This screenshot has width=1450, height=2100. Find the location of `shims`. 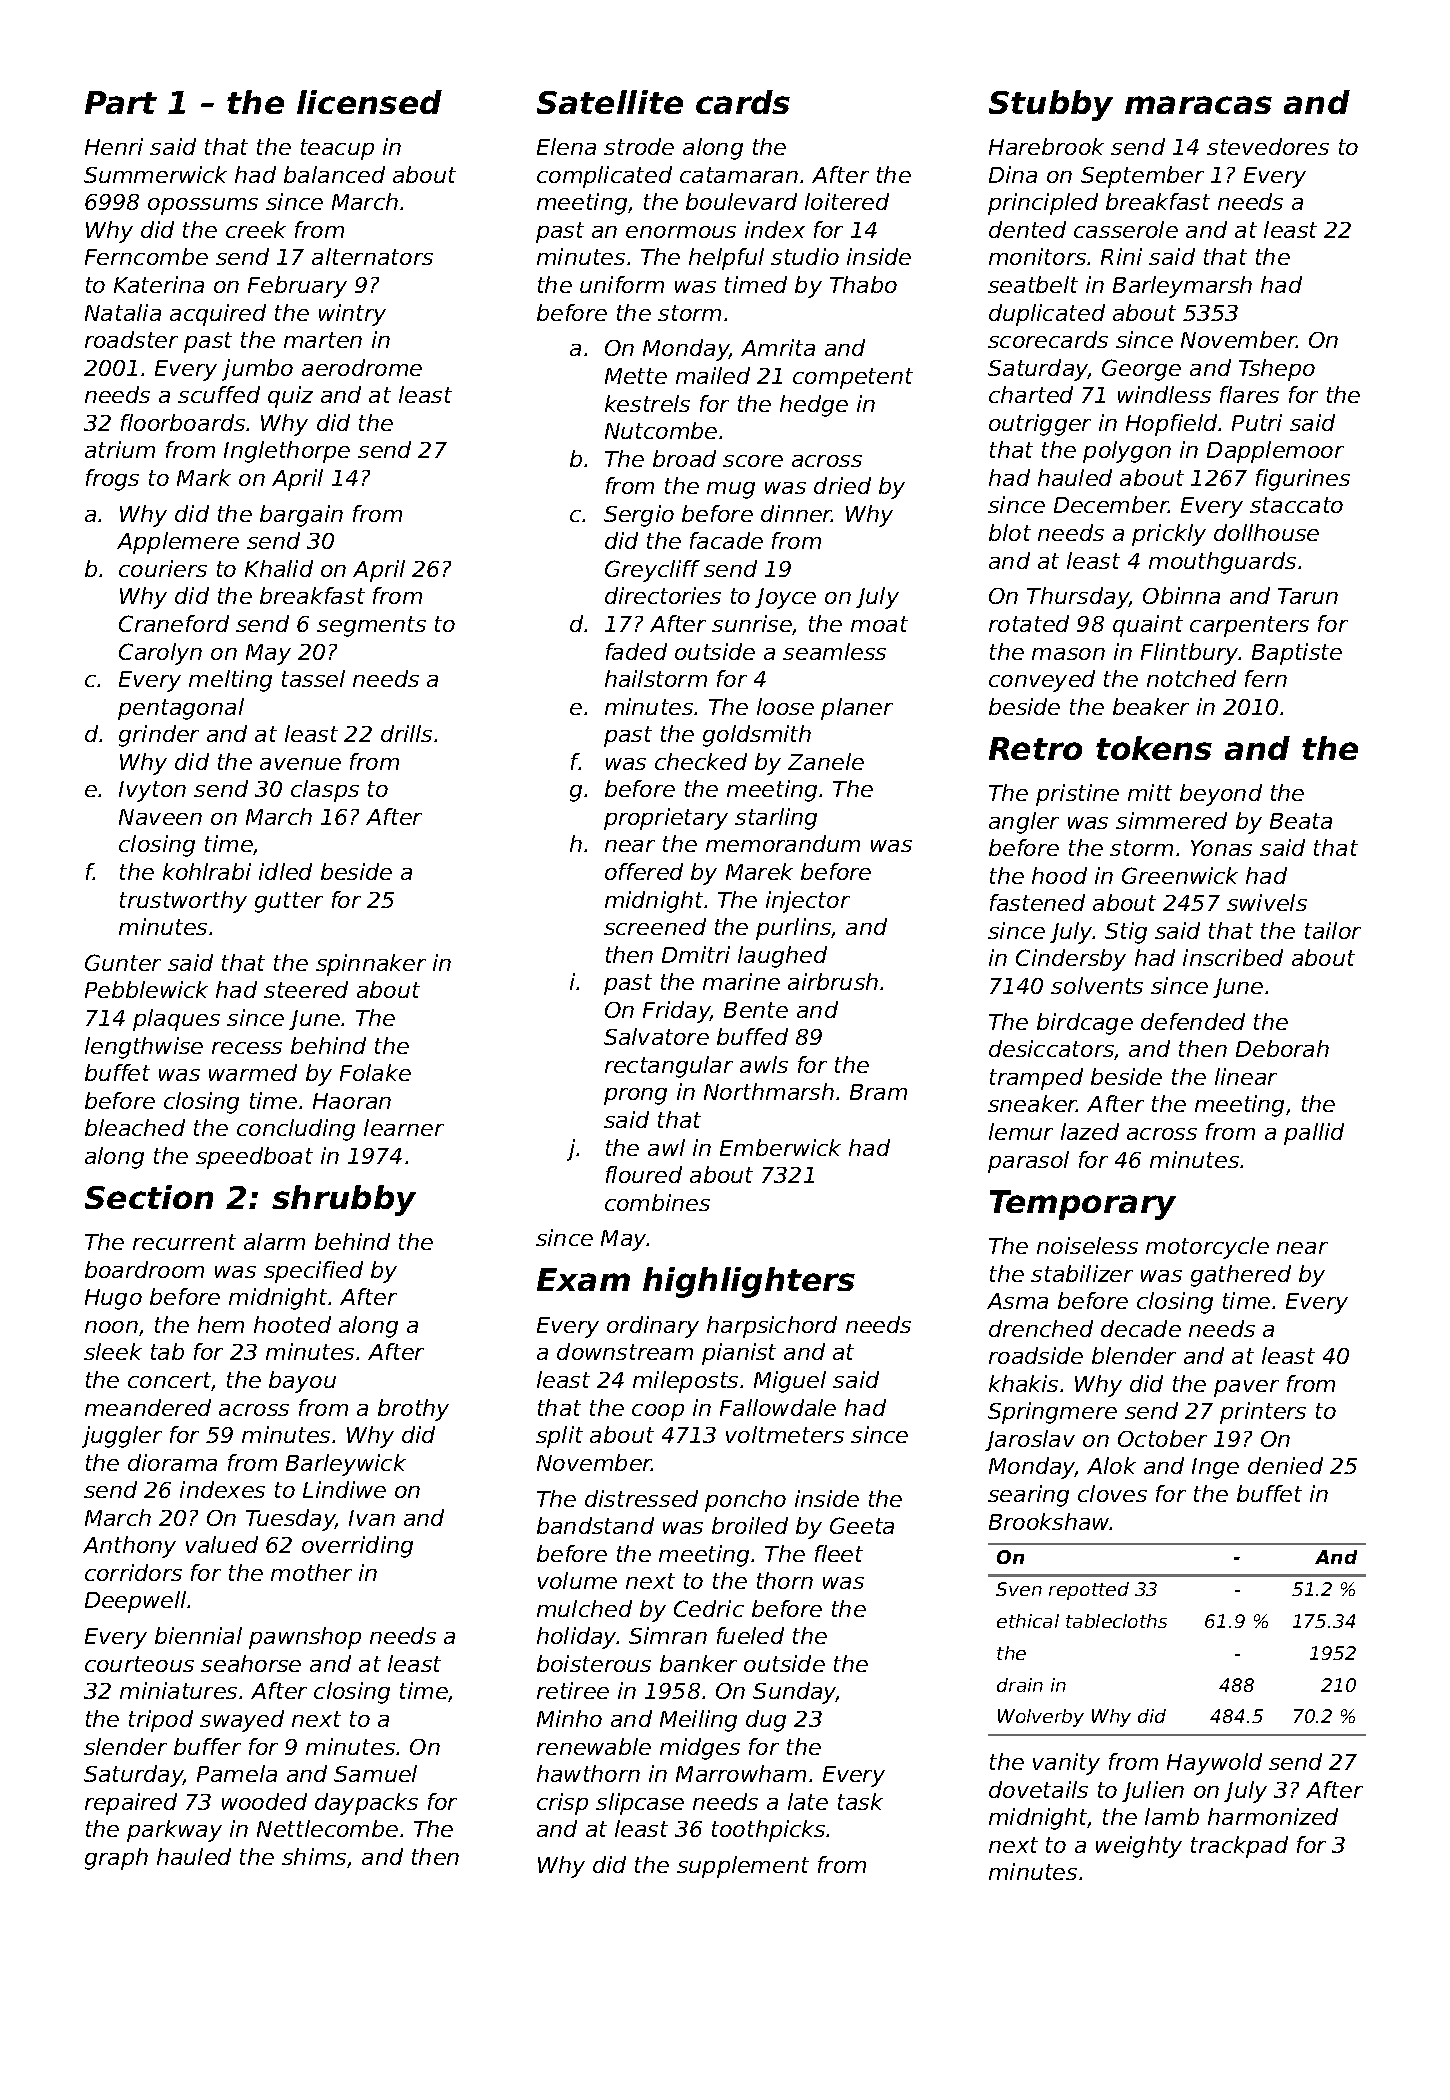

shims is located at coordinates (314, 1856).
